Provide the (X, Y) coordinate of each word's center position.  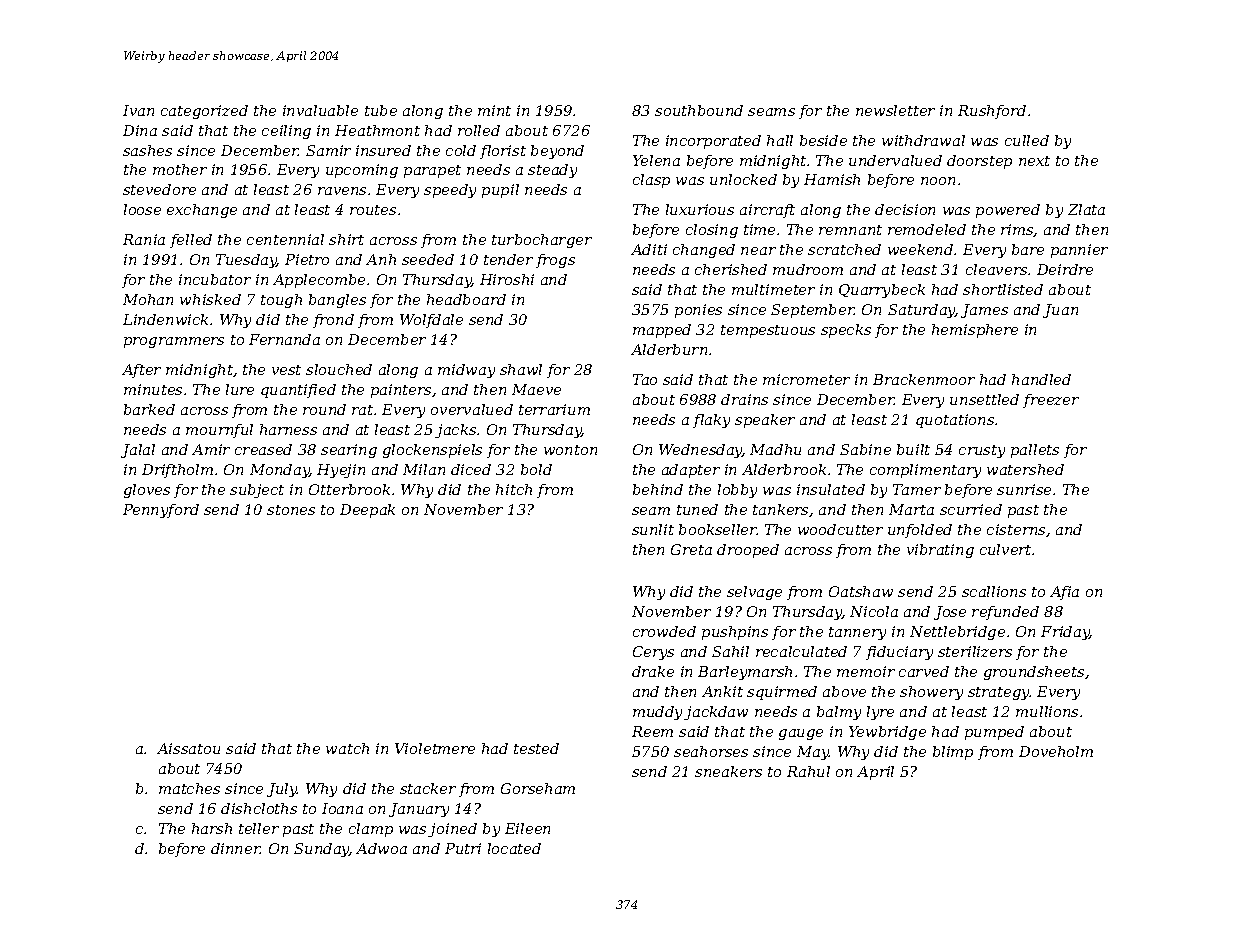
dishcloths (259, 808)
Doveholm (1056, 751)
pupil (500, 191)
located (514, 848)
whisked (210, 299)
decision (905, 209)
